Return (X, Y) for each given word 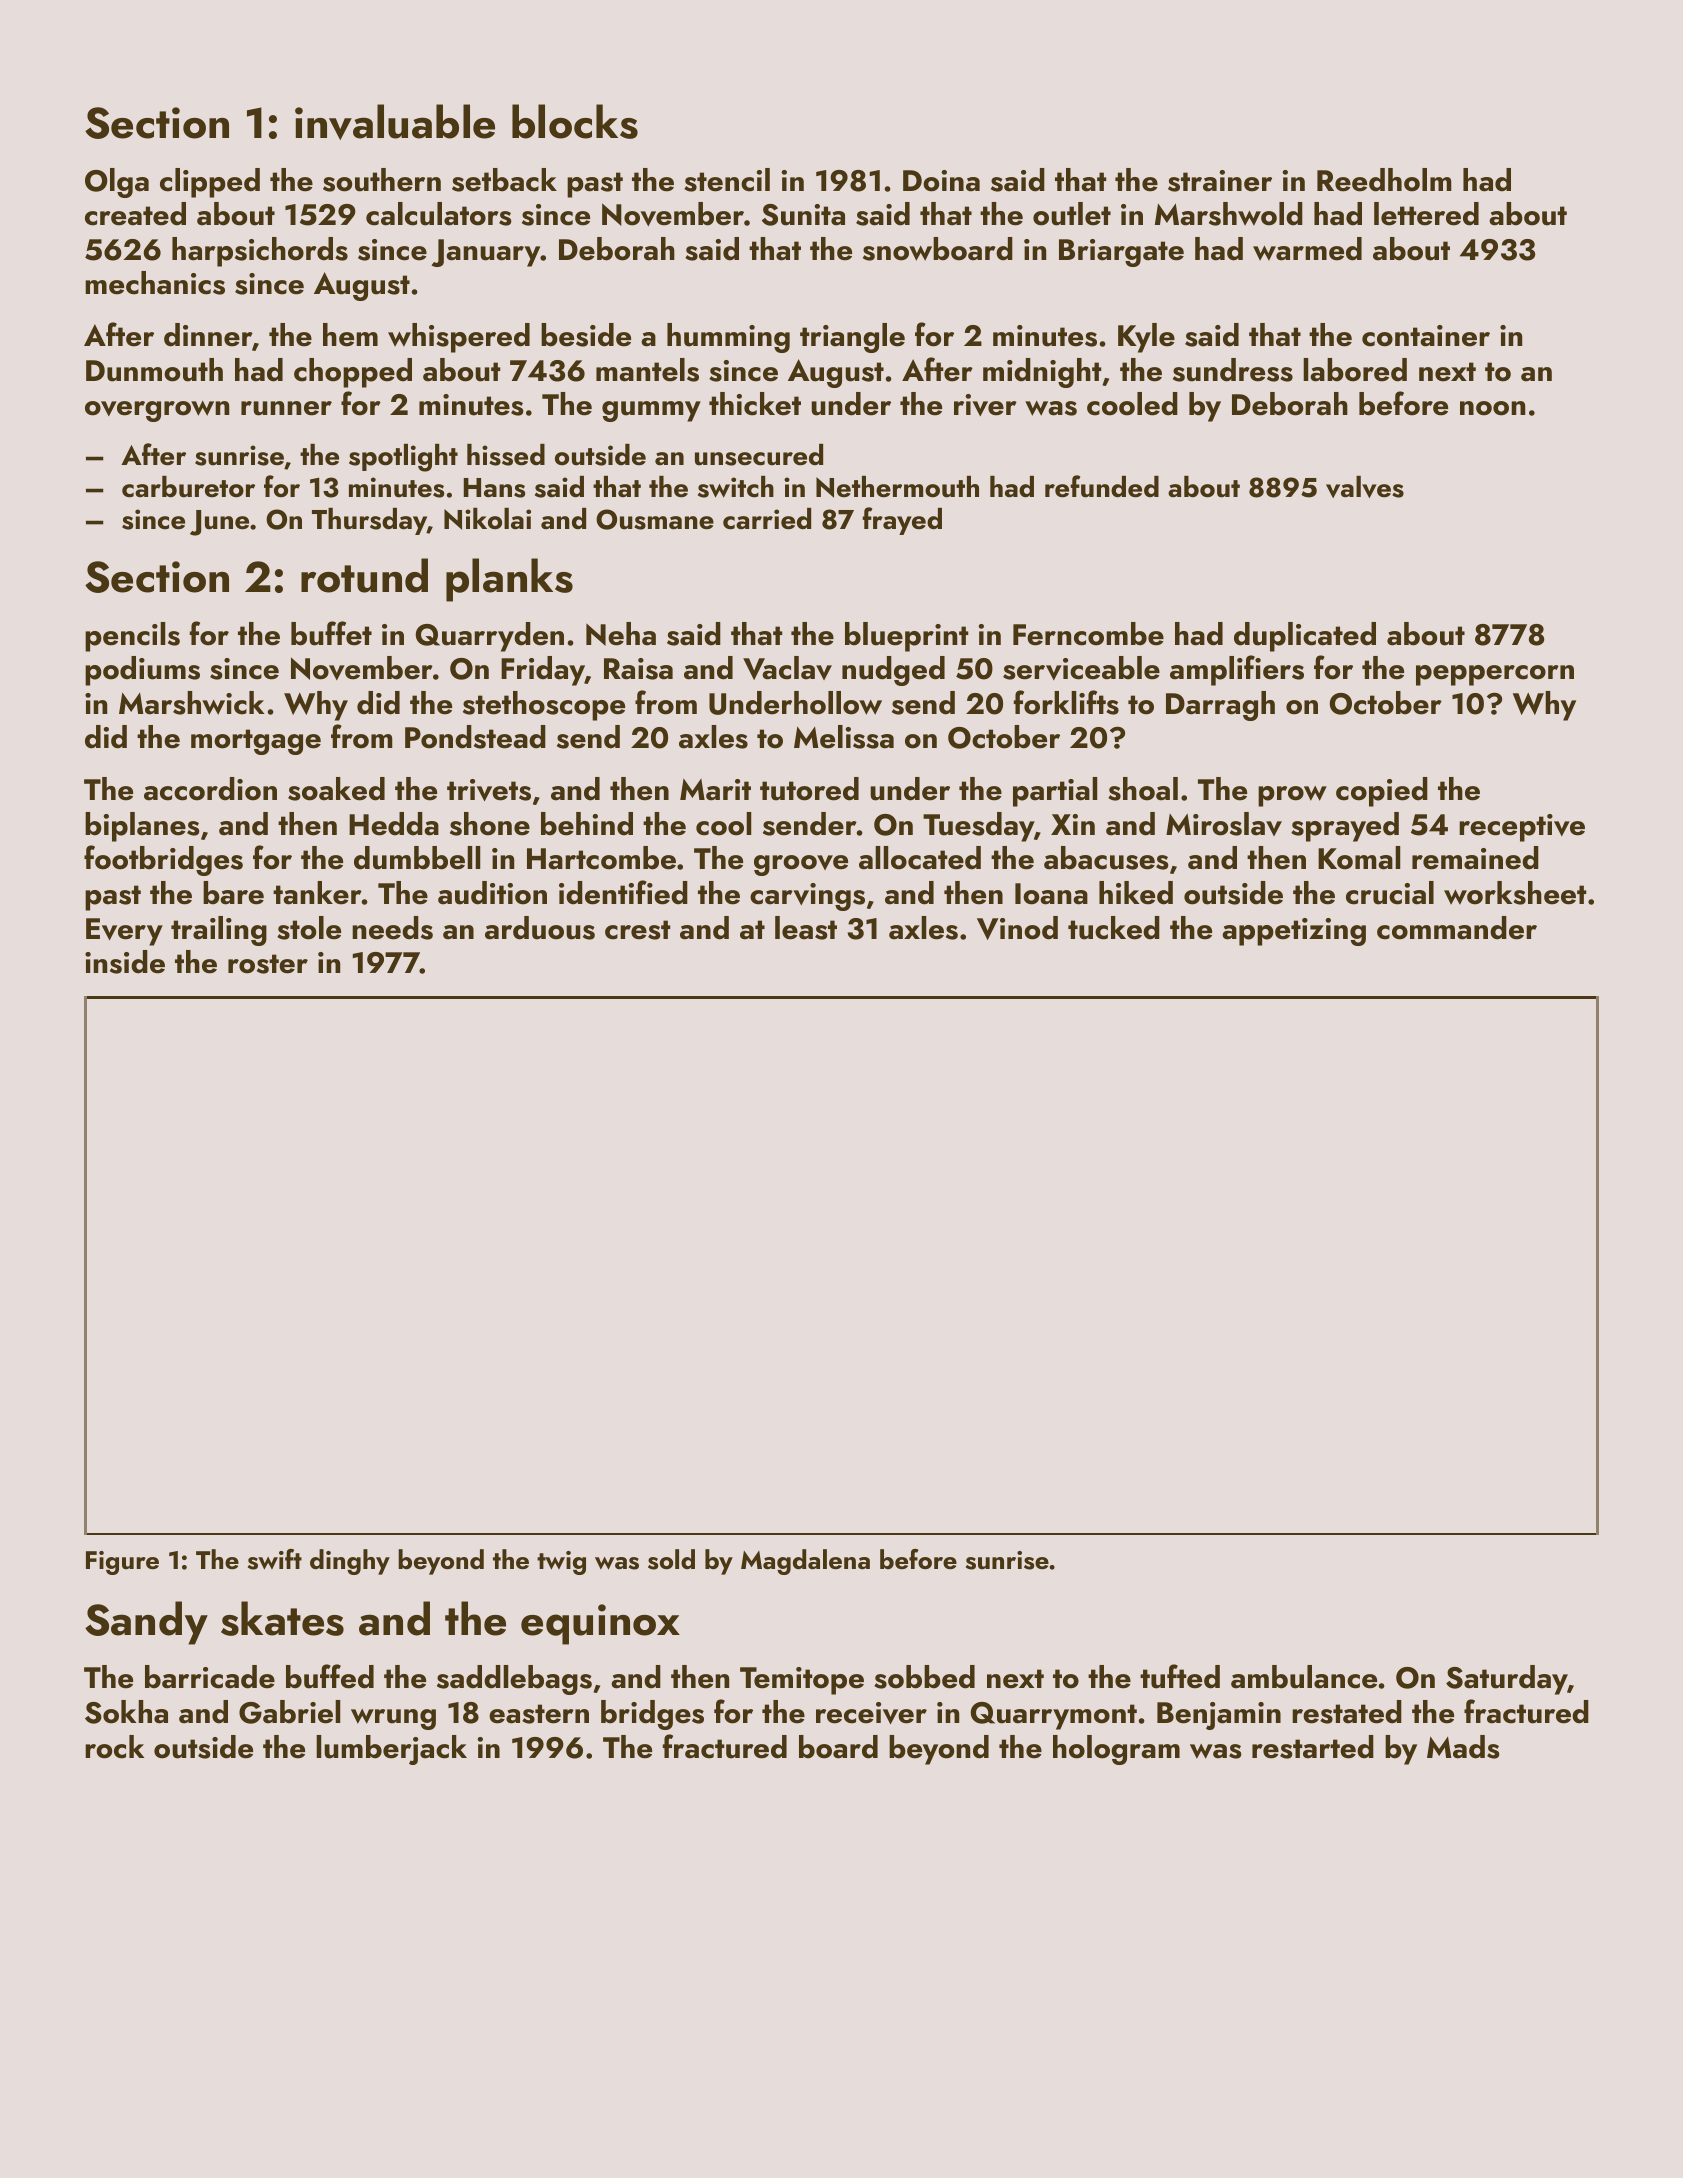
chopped (353, 373)
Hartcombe (601, 858)
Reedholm (1384, 180)
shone (490, 824)
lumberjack (391, 1750)
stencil (727, 180)
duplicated (1305, 637)
